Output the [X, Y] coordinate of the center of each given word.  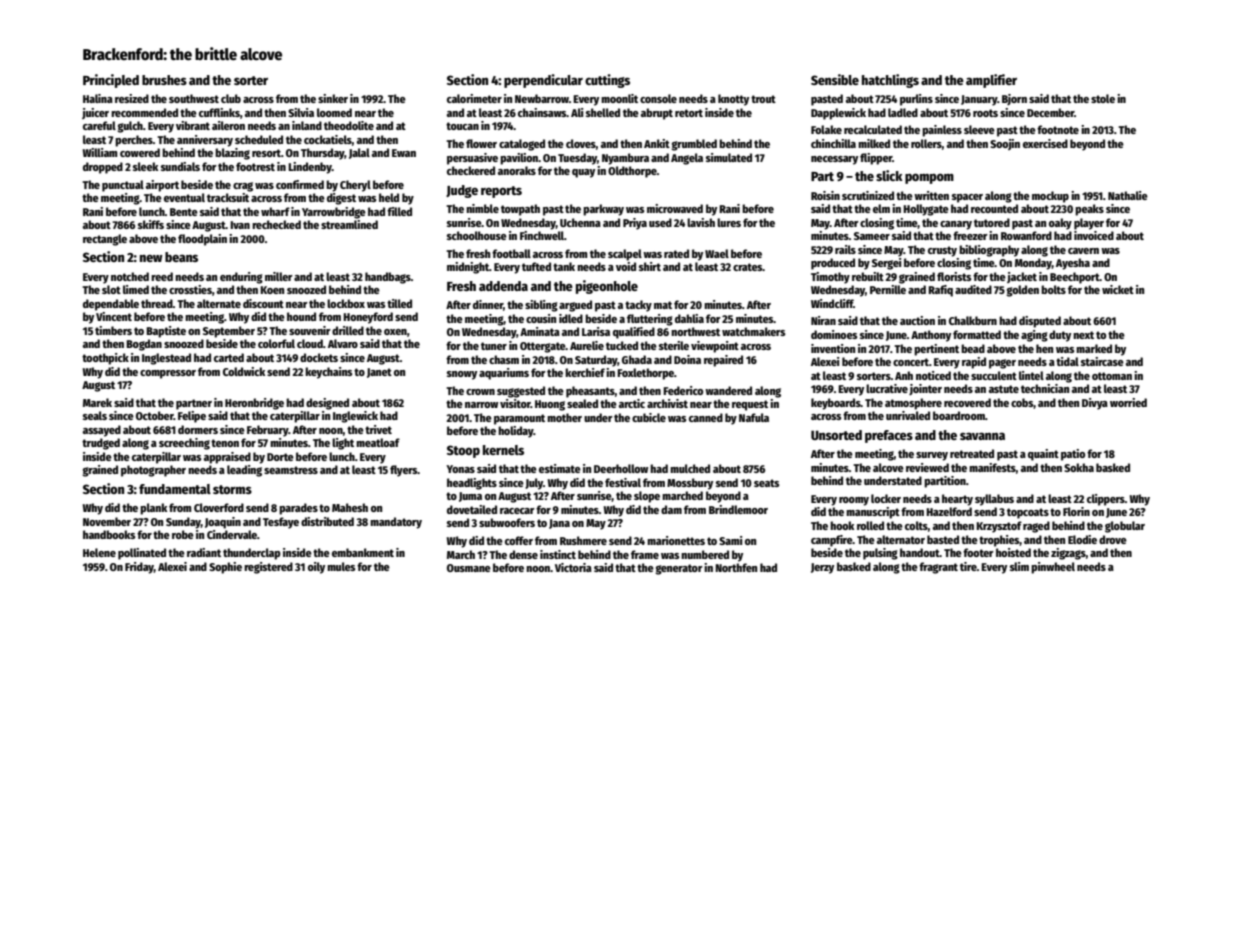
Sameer [872, 236]
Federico [683, 390]
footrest [255, 166]
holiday [515, 432]
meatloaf [378, 442]
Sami [730, 540]
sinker [333, 98]
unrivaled [908, 415]
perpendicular [543, 81]
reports [501, 192]
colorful [276, 343]
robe [183, 534]
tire [968, 566]
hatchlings [890, 81]
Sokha [1079, 467]
